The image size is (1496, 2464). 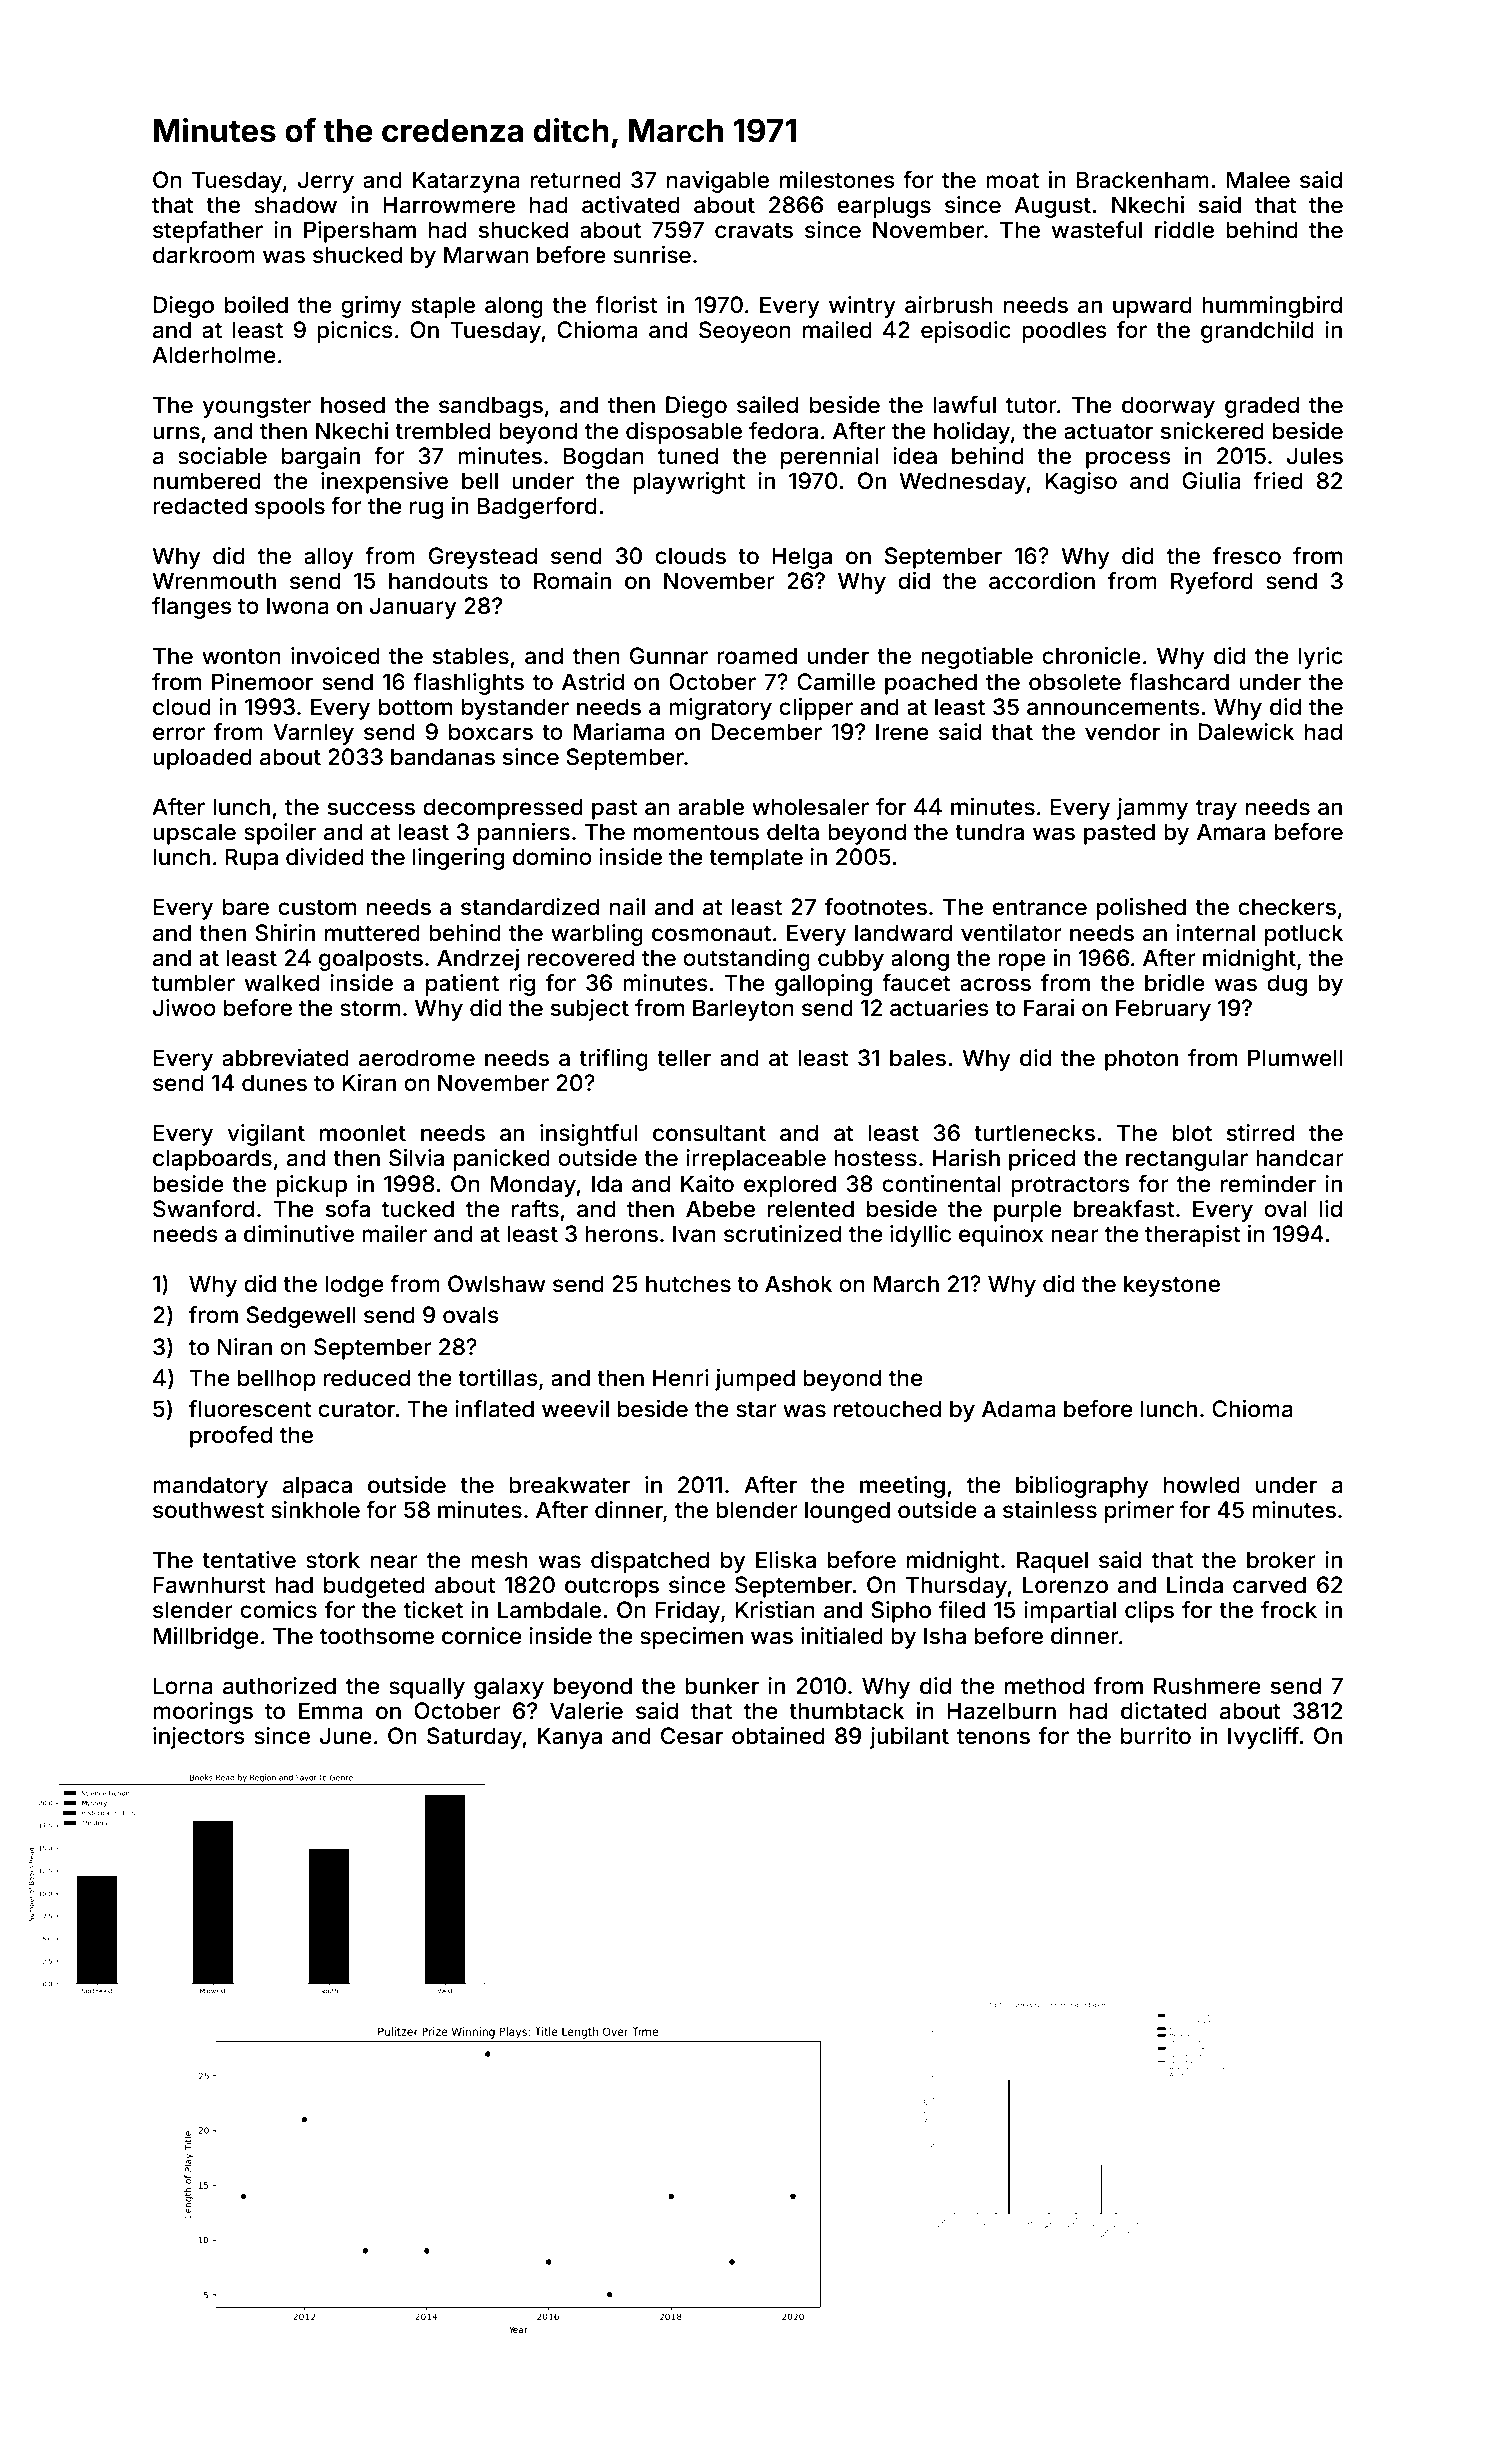 I want to click on mandatory, so click(x=210, y=1487).
